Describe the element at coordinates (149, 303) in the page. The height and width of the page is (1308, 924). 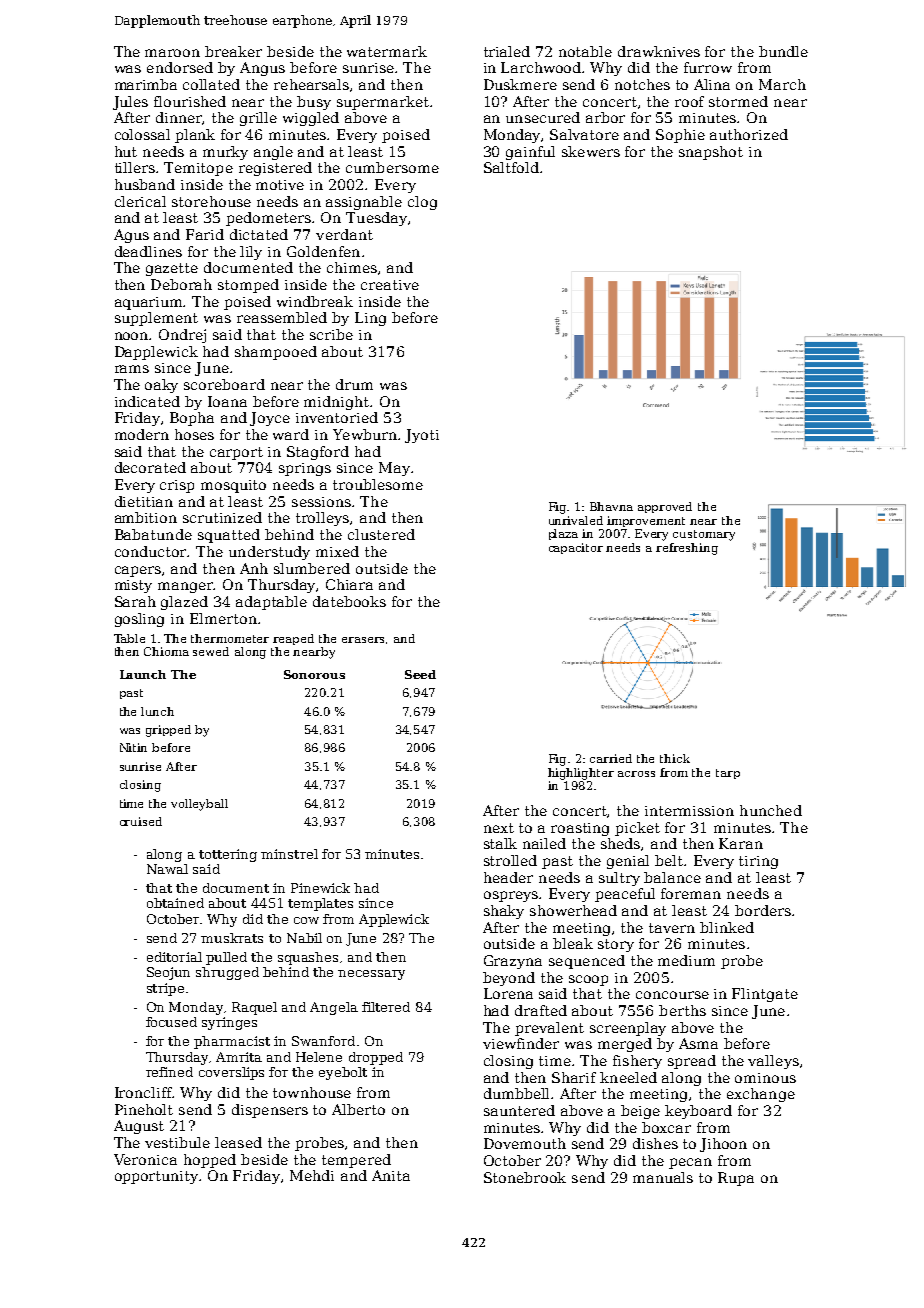
I see `aquarium` at that location.
